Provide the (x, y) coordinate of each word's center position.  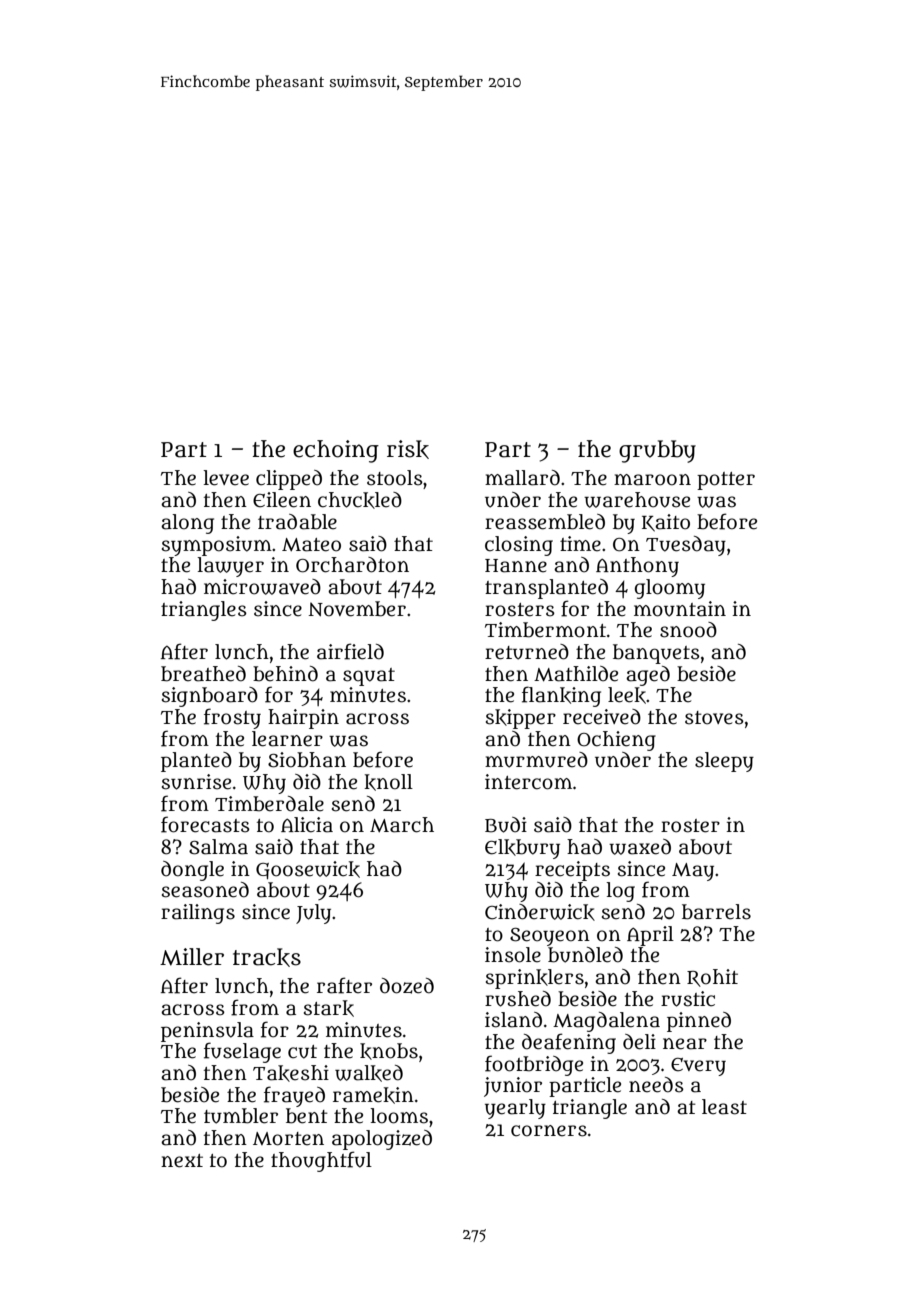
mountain (680, 609)
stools (395, 478)
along (187, 524)
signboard (210, 697)
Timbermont (545, 630)
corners (549, 1131)
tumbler (241, 1116)
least (724, 1107)
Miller (192, 957)
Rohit (712, 978)
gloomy (670, 589)
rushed (518, 999)
